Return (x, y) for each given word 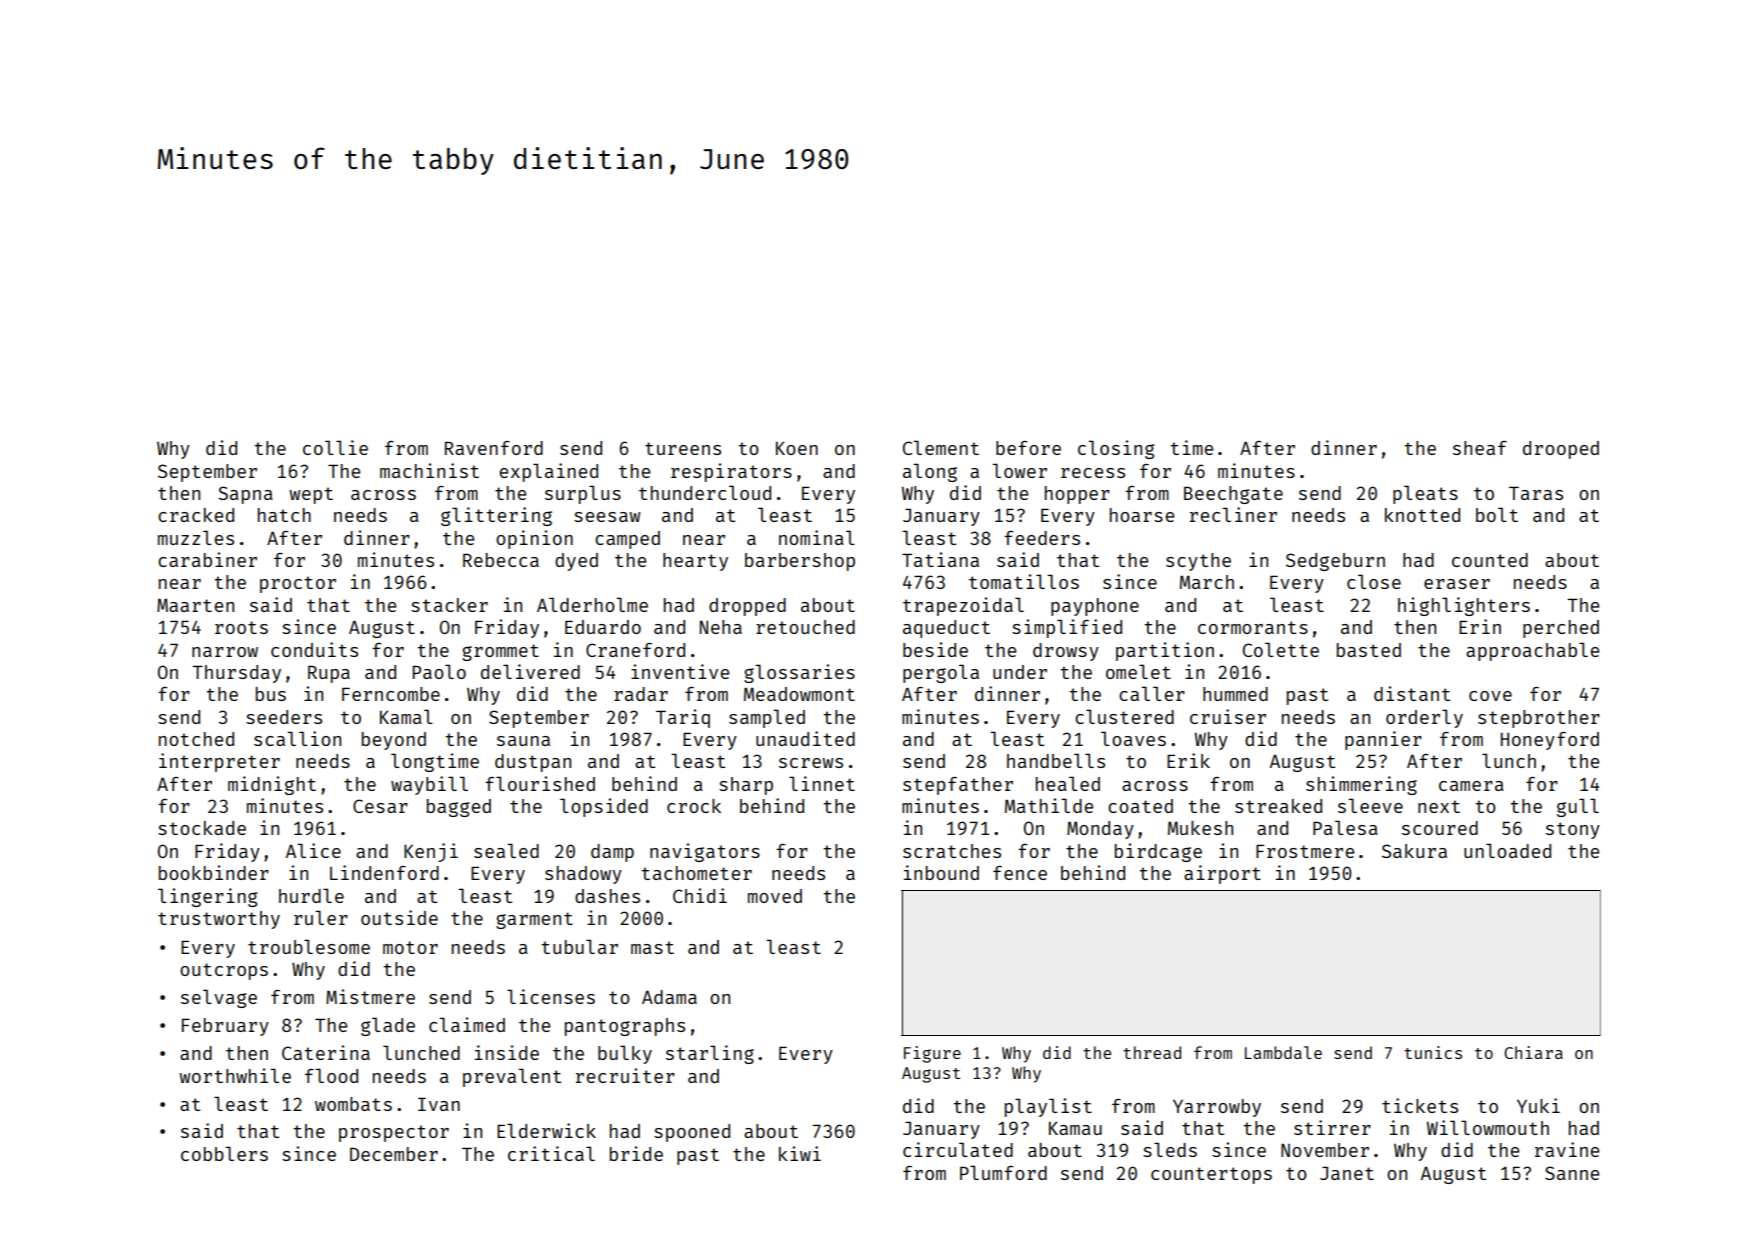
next (1439, 806)
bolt (1497, 514)
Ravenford (494, 448)
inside (507, 1052)
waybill (429, 785)
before (1028, 448)
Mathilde (1049, 805)
